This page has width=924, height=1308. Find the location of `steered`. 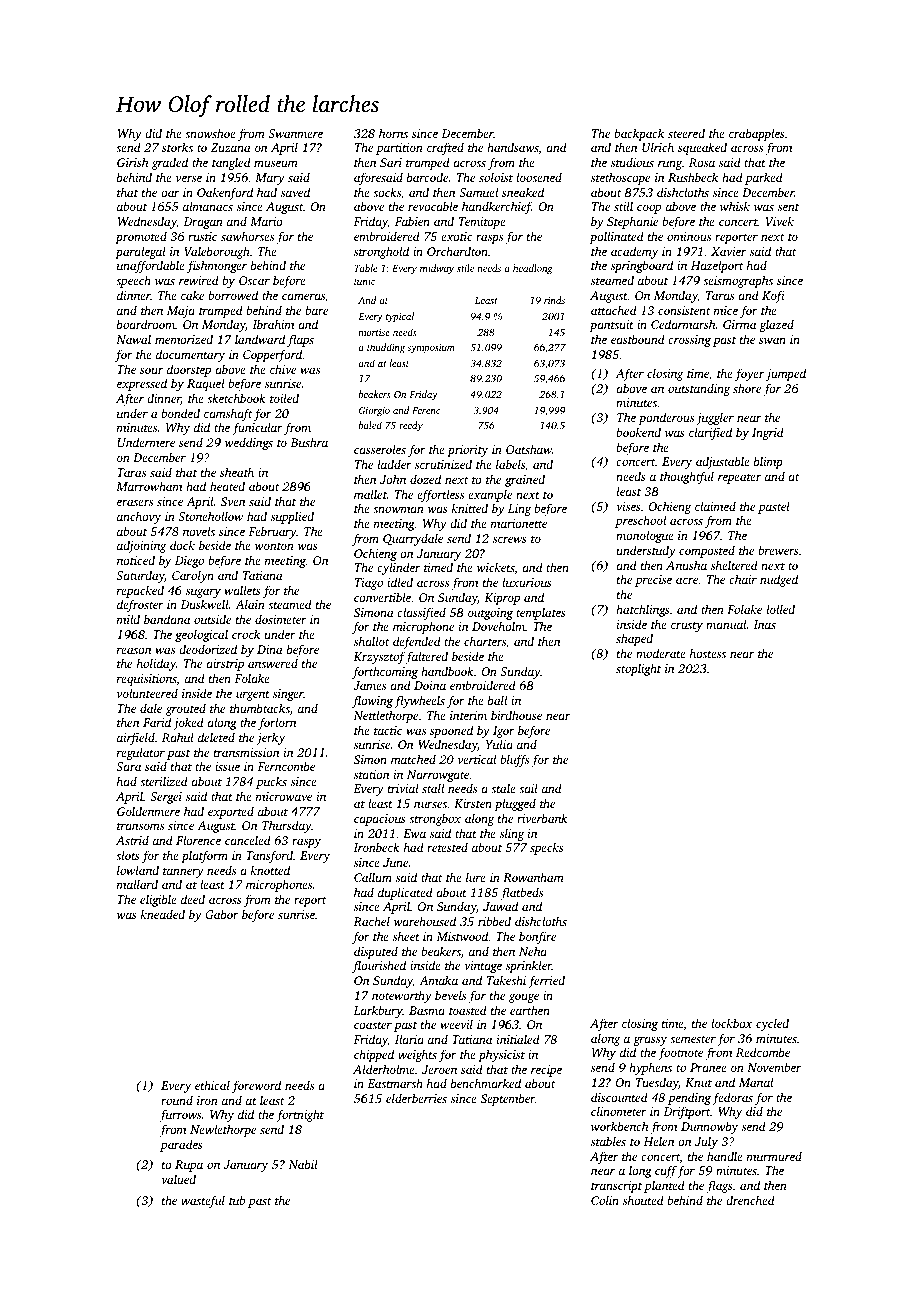

steered is located at coordinates (686, 133).
